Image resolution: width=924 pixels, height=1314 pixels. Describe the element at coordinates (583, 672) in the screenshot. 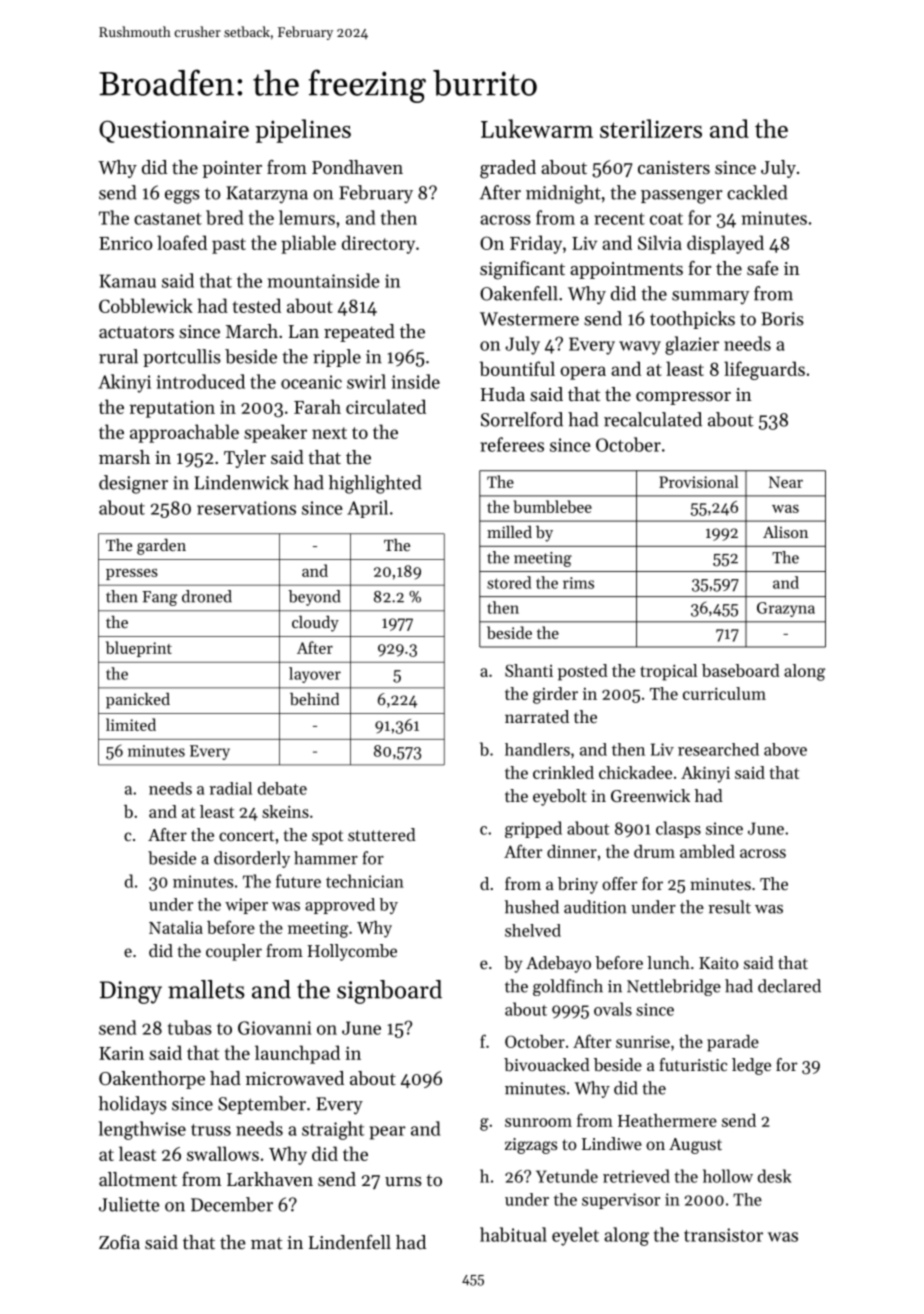

I see `posted` at that location.
